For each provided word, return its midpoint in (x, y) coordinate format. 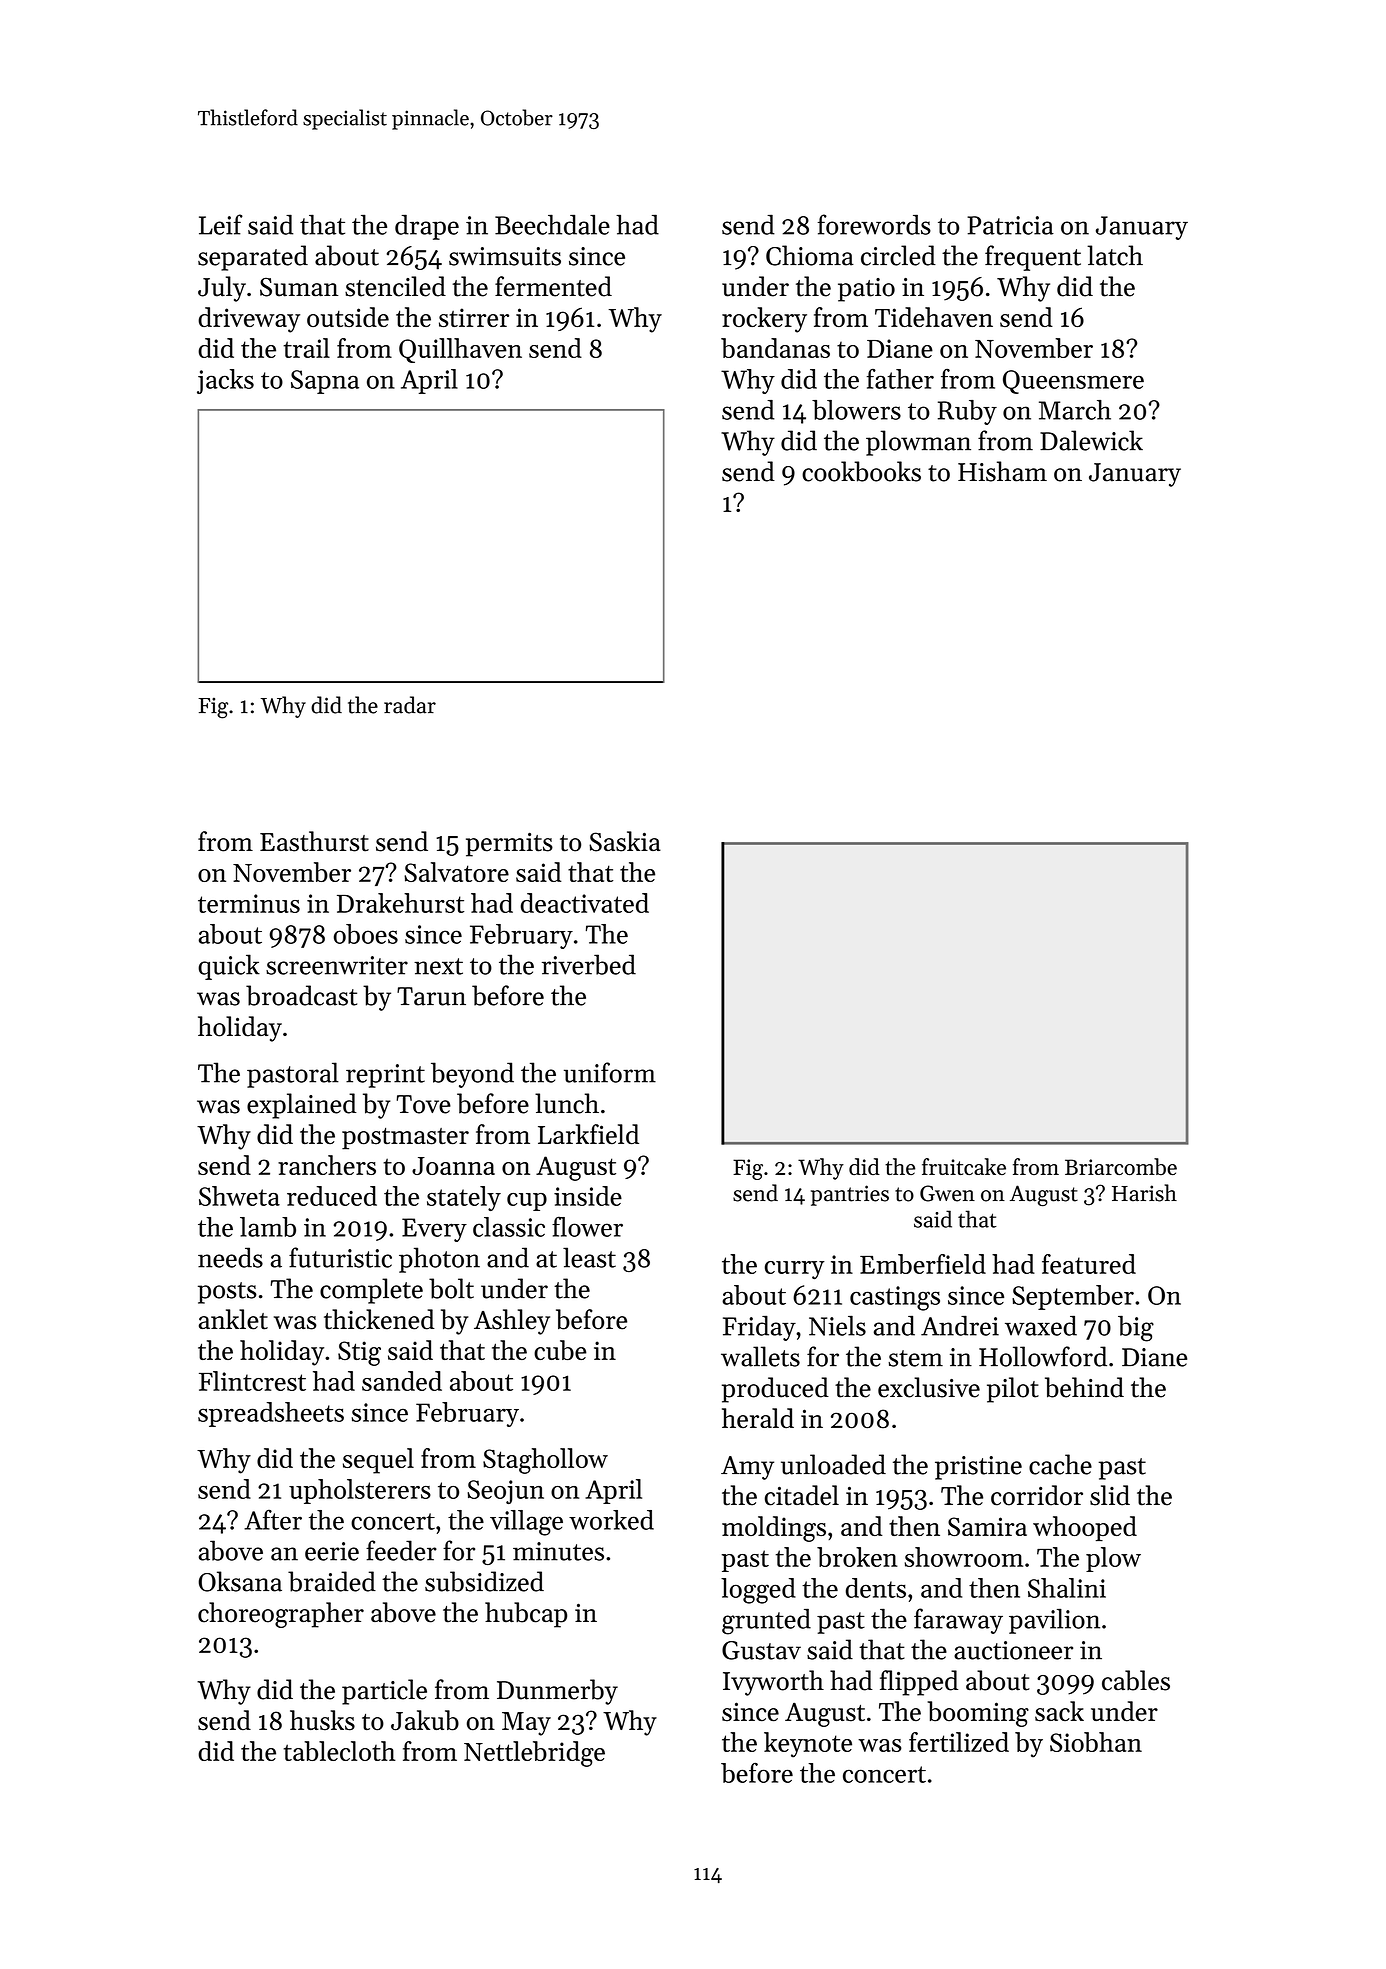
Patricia (1010, 225)
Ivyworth (773, 1683)
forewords (874, 224)
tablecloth (340, 1751)
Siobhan (1096, 1742)
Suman (299, 287)
